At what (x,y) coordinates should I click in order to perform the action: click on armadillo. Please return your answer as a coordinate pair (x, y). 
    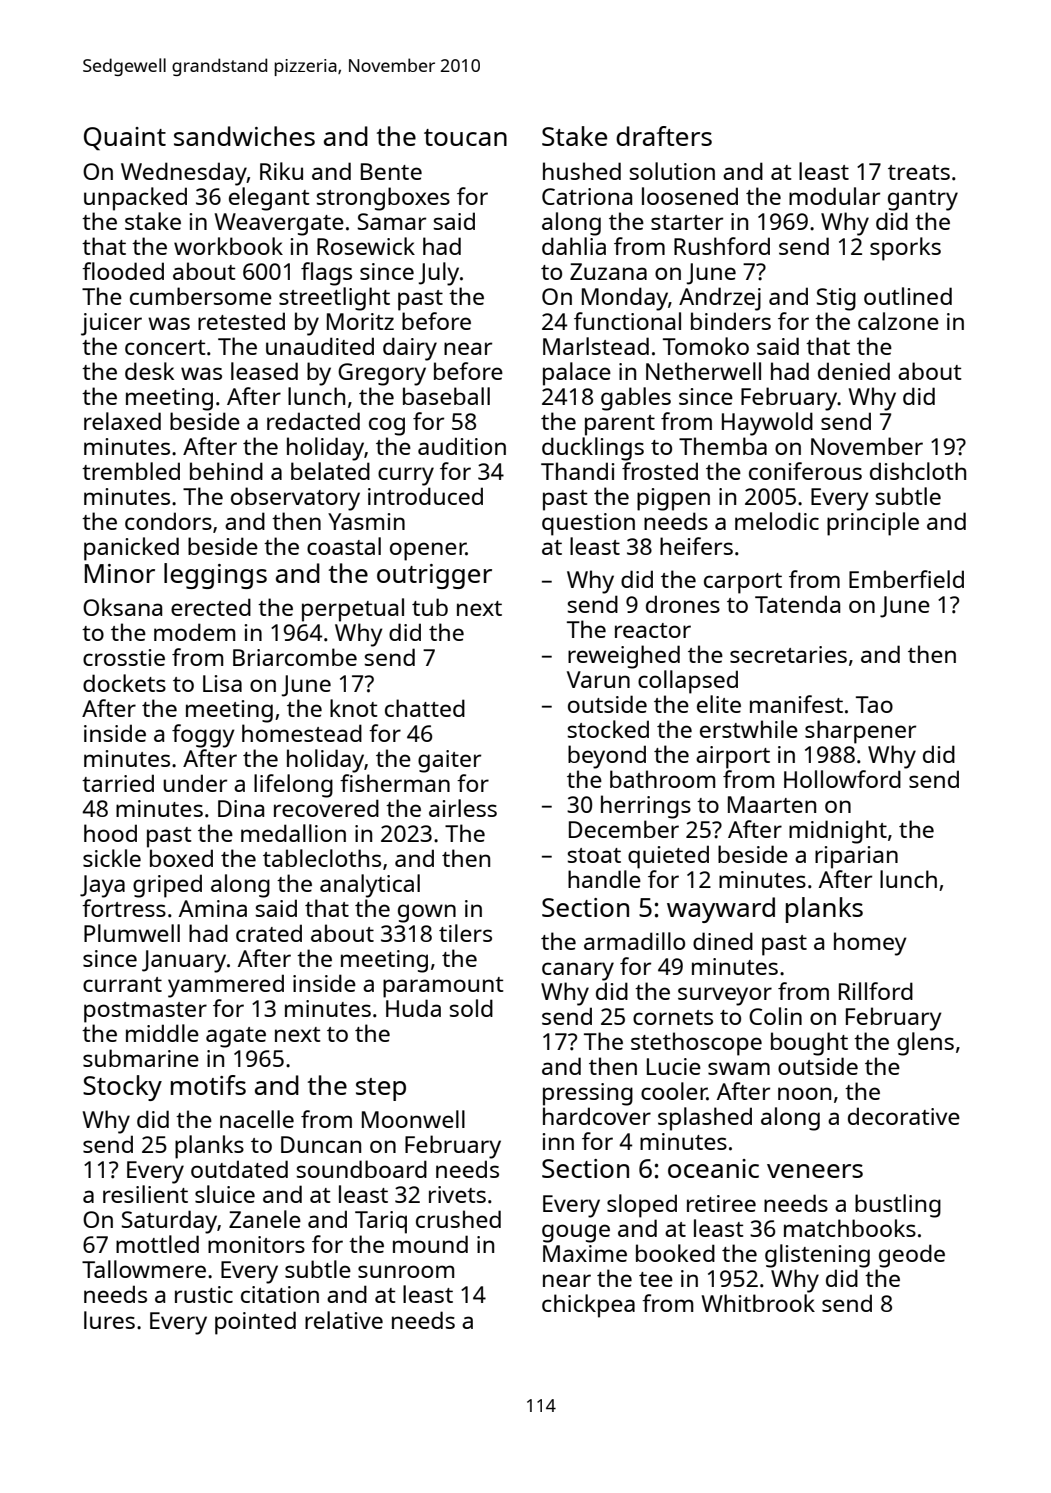
    Looking at the image, I should click on (634, 941).
